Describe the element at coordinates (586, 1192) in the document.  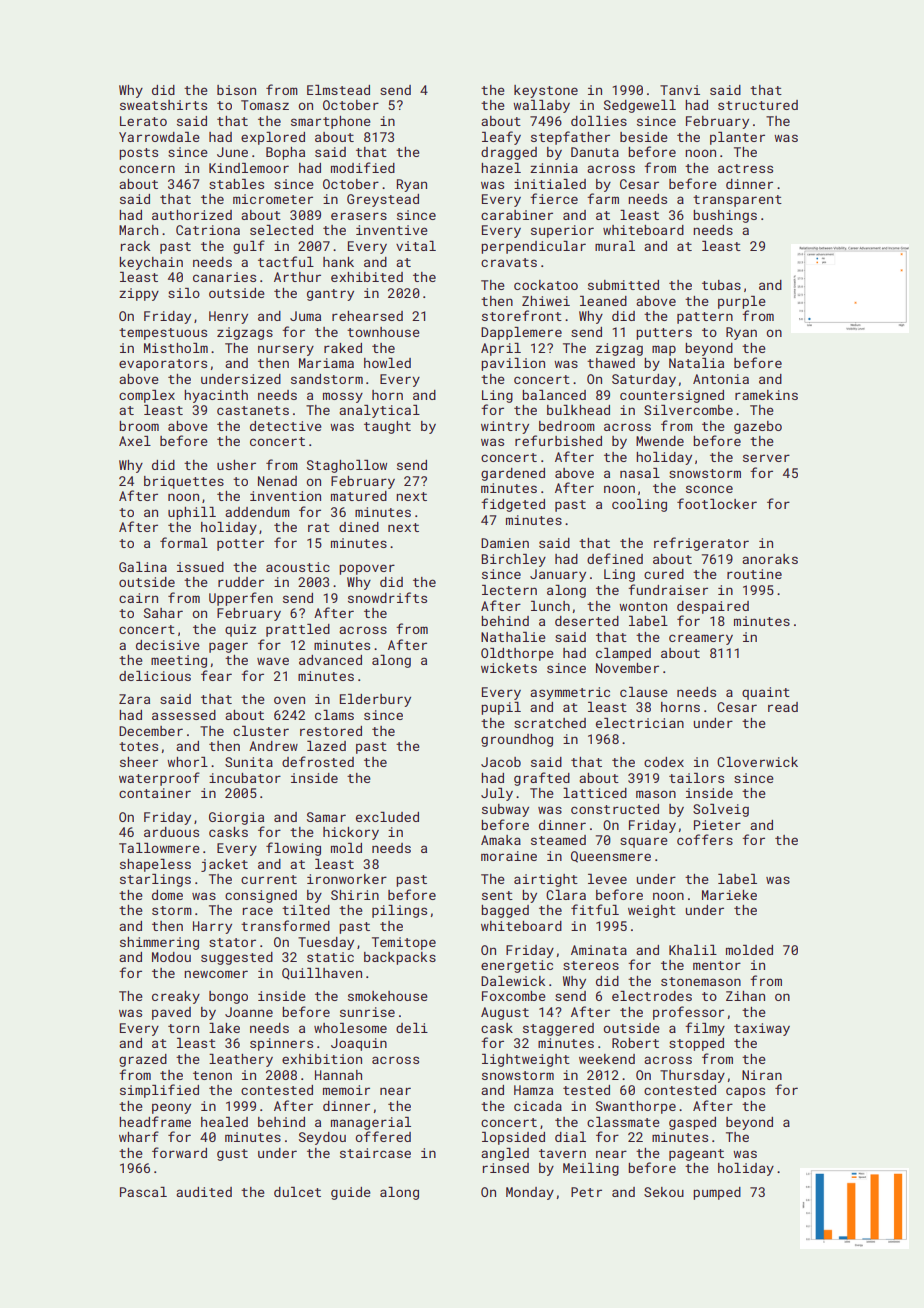
I see `Petr` at that location.
